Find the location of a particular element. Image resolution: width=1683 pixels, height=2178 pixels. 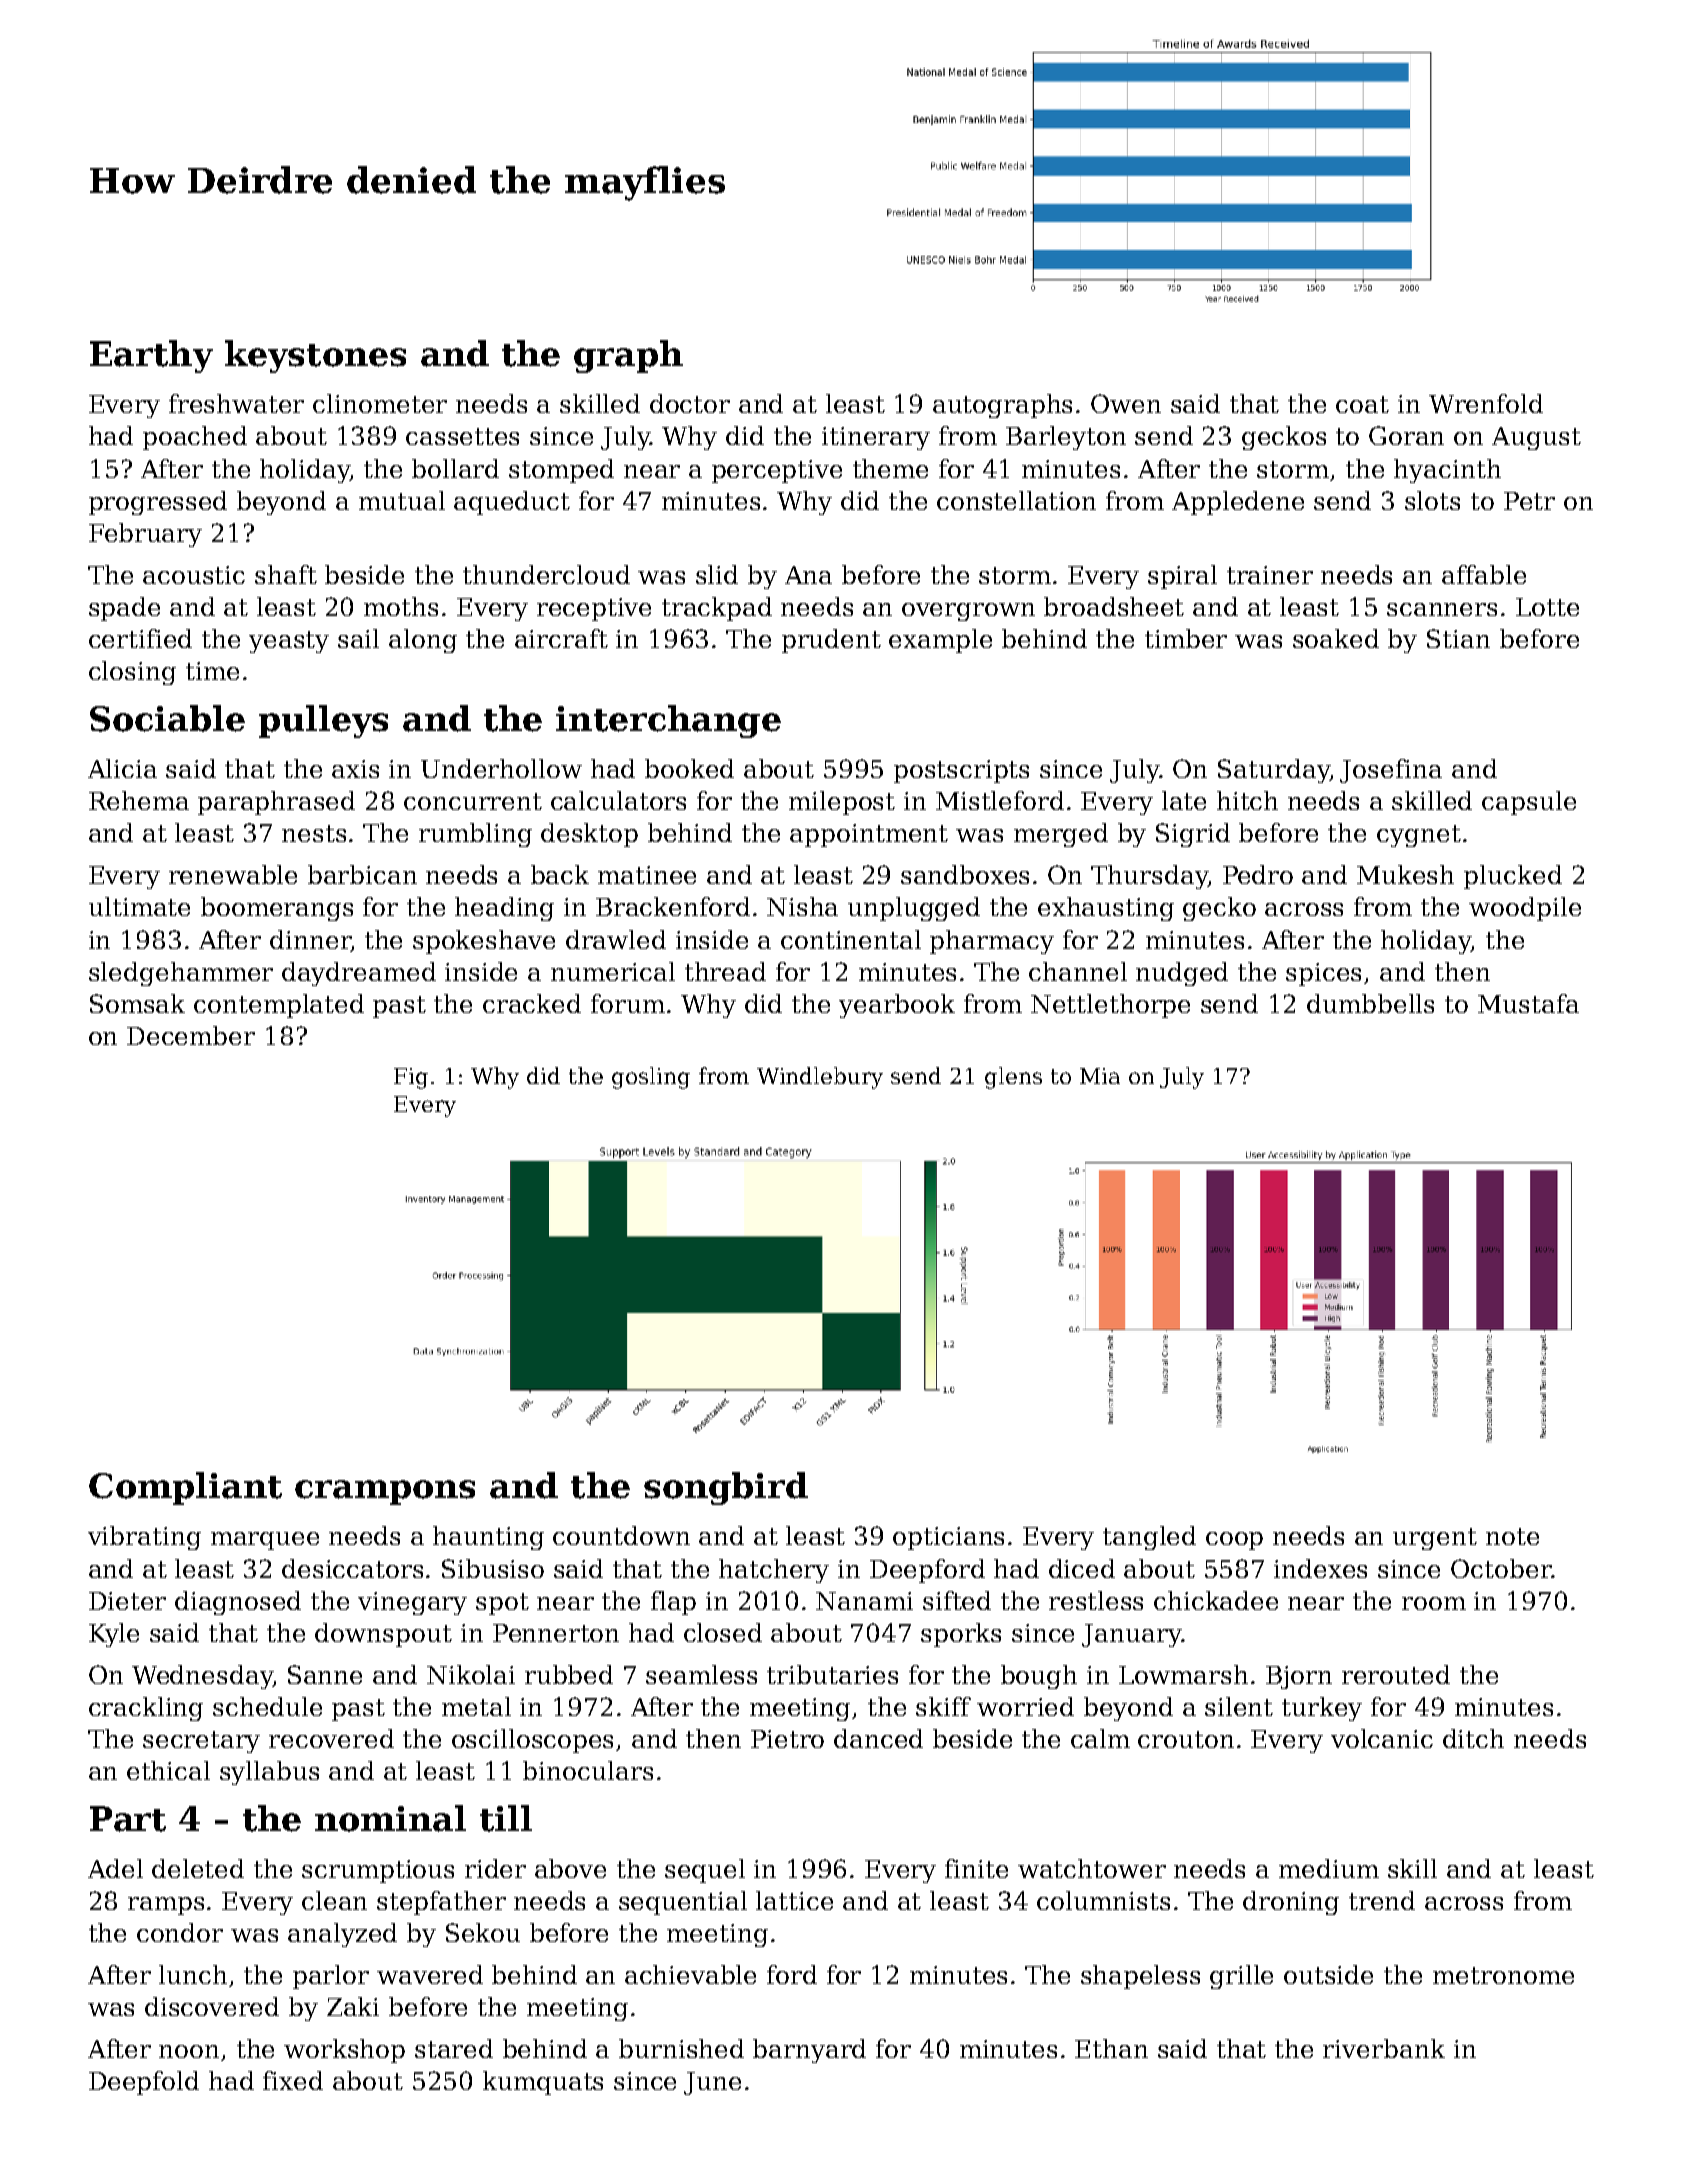

till is located at coordinates (506, 1818).
